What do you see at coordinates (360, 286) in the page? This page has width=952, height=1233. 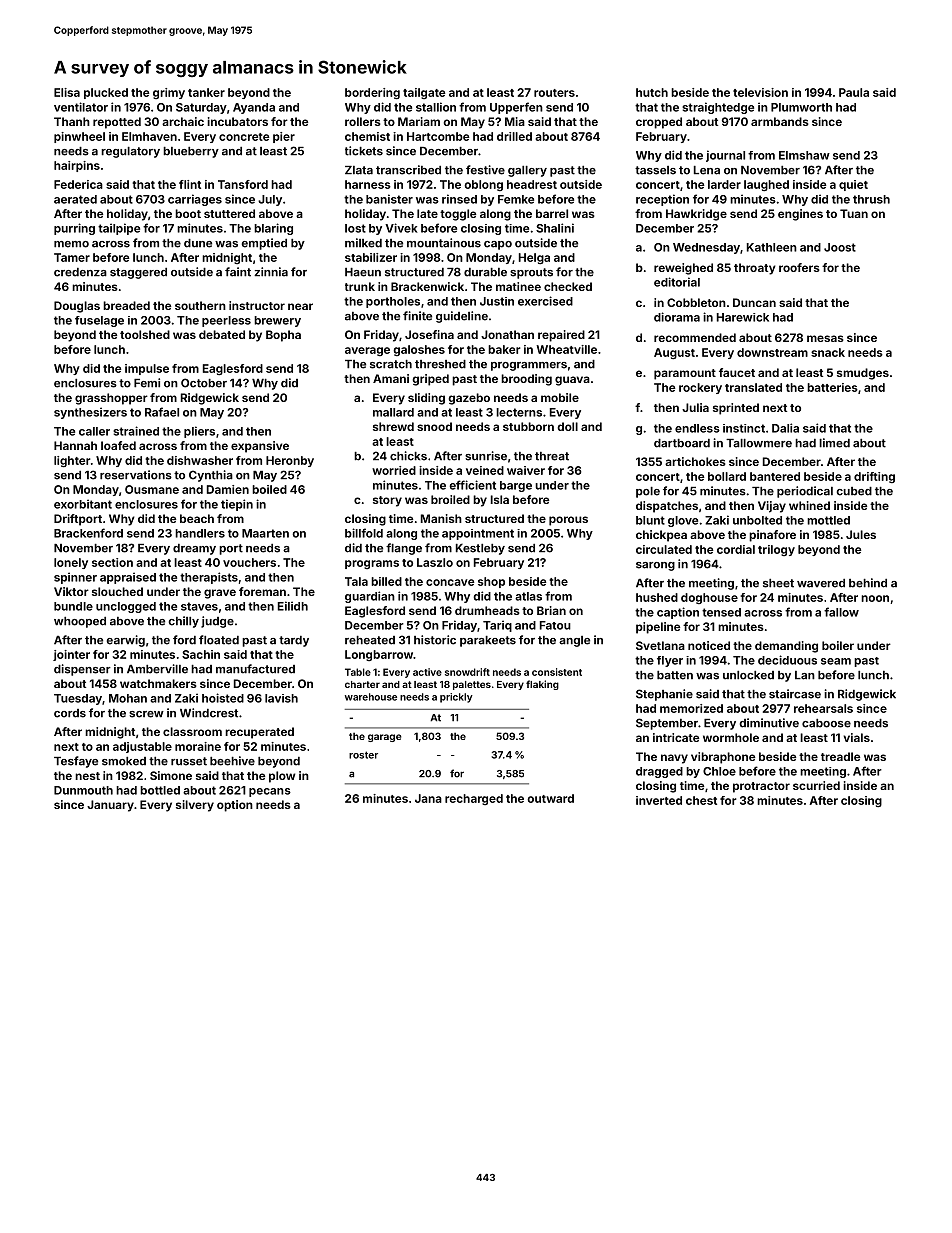 I see `trunk` at bounding box center [360, 286].
